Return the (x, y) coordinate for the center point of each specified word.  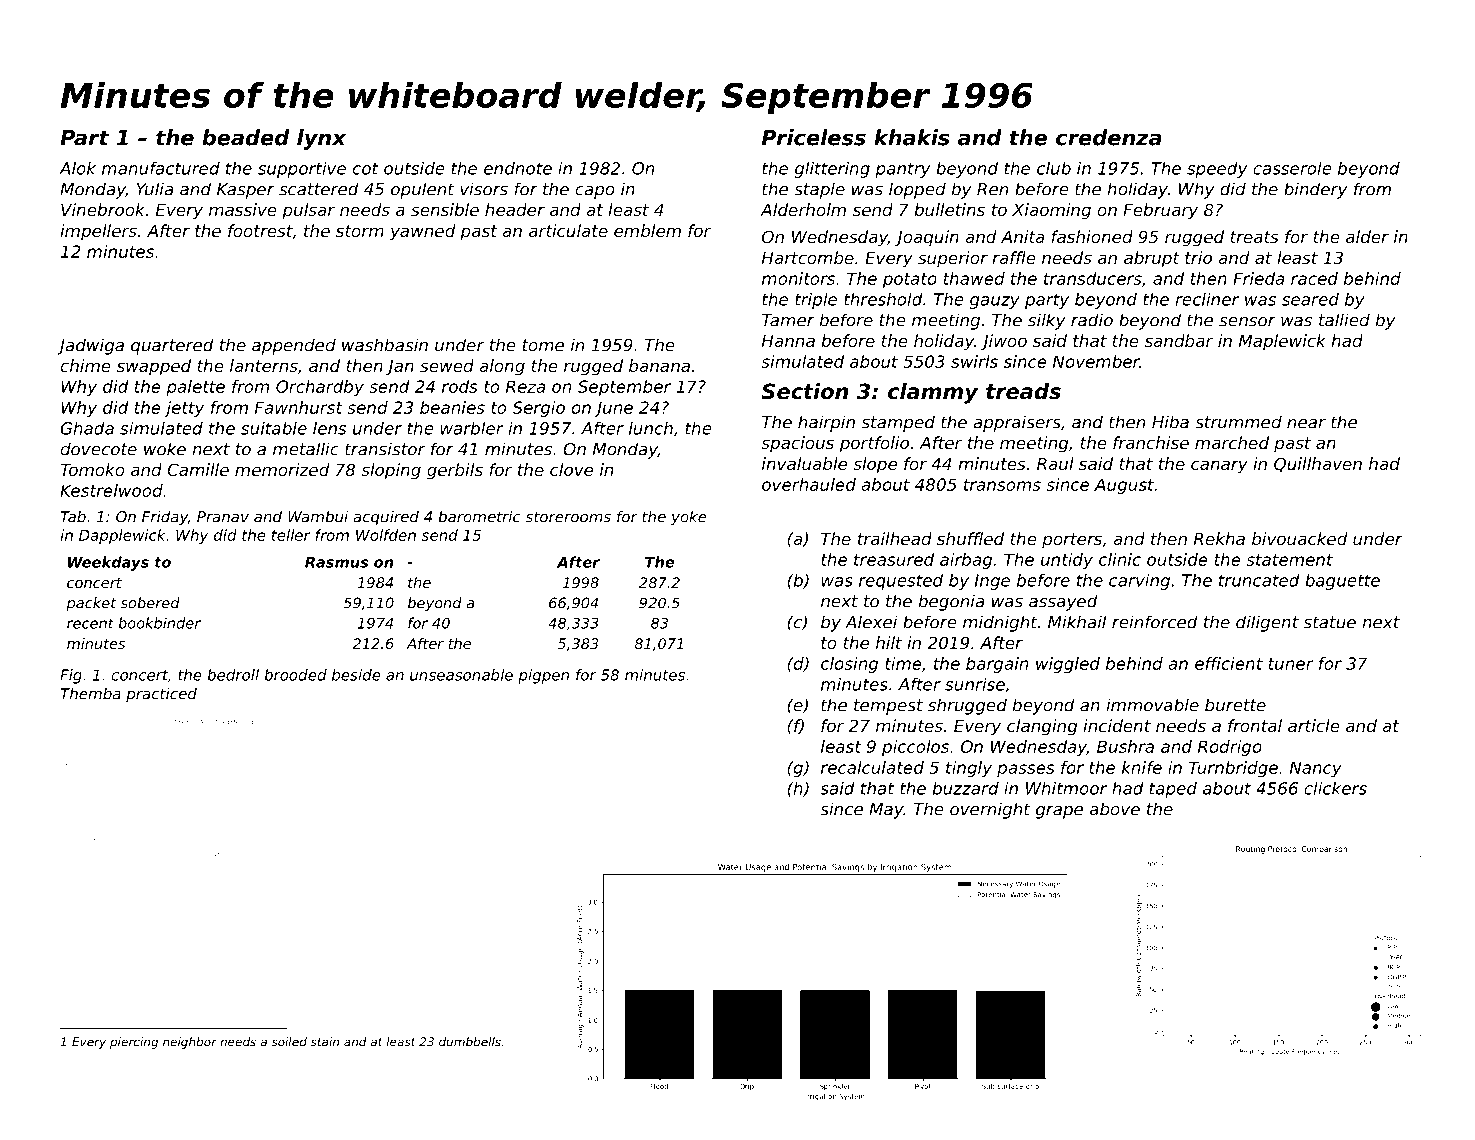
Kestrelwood (111, 490)
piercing (134, 1043)
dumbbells (470, 1042)
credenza (1108, 137)
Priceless (814, 137)
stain (324, 1042)
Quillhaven (1318, 464)
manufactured (161, 168)
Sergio (538, 409)
